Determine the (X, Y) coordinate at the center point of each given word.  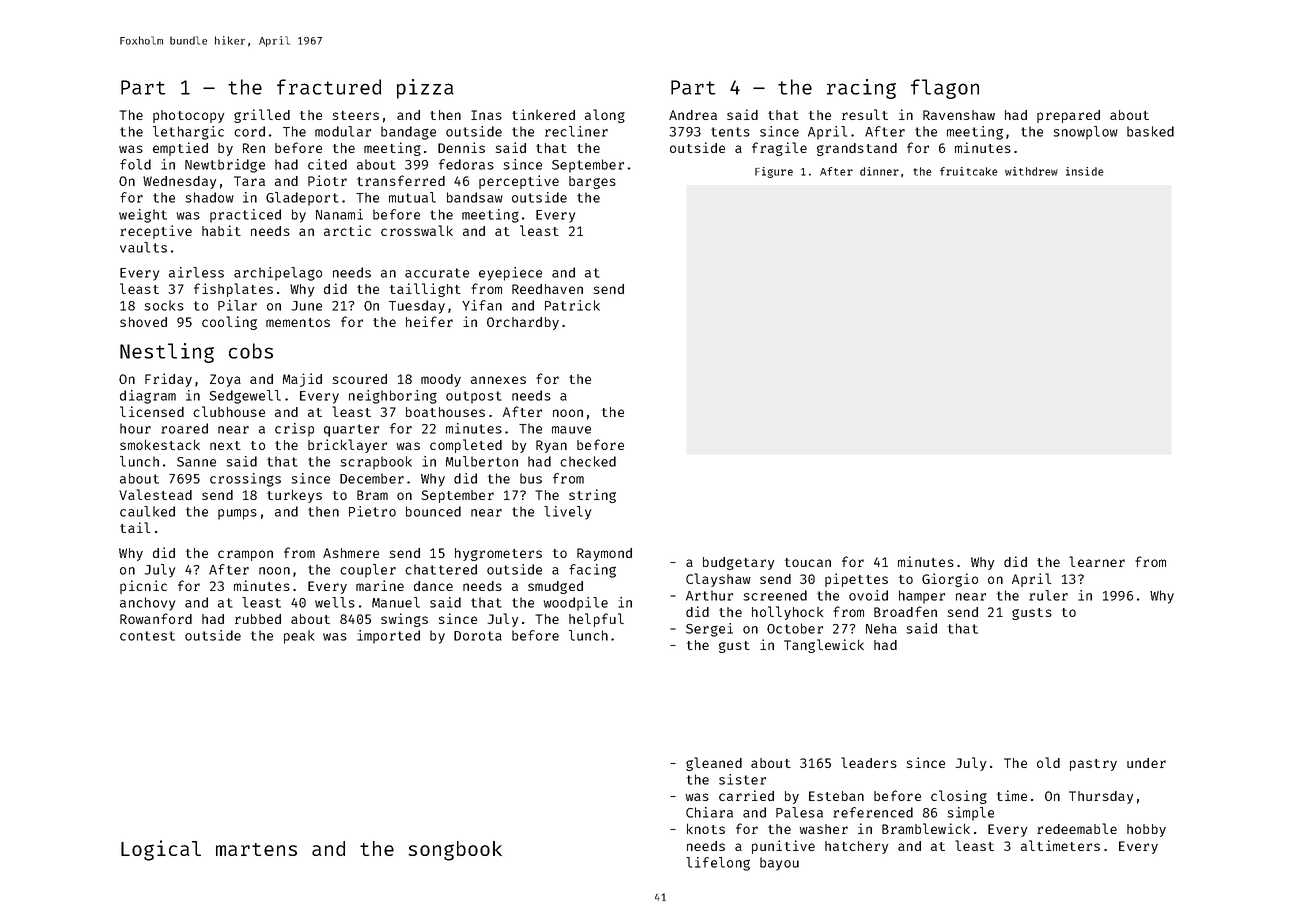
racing (861, 89)
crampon (245, 555)
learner (1097, 561)
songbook (455, 851)
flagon (945, 89)
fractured (329, 87)
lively (567, 513)
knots (706, 829)
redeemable (1077, 828)
